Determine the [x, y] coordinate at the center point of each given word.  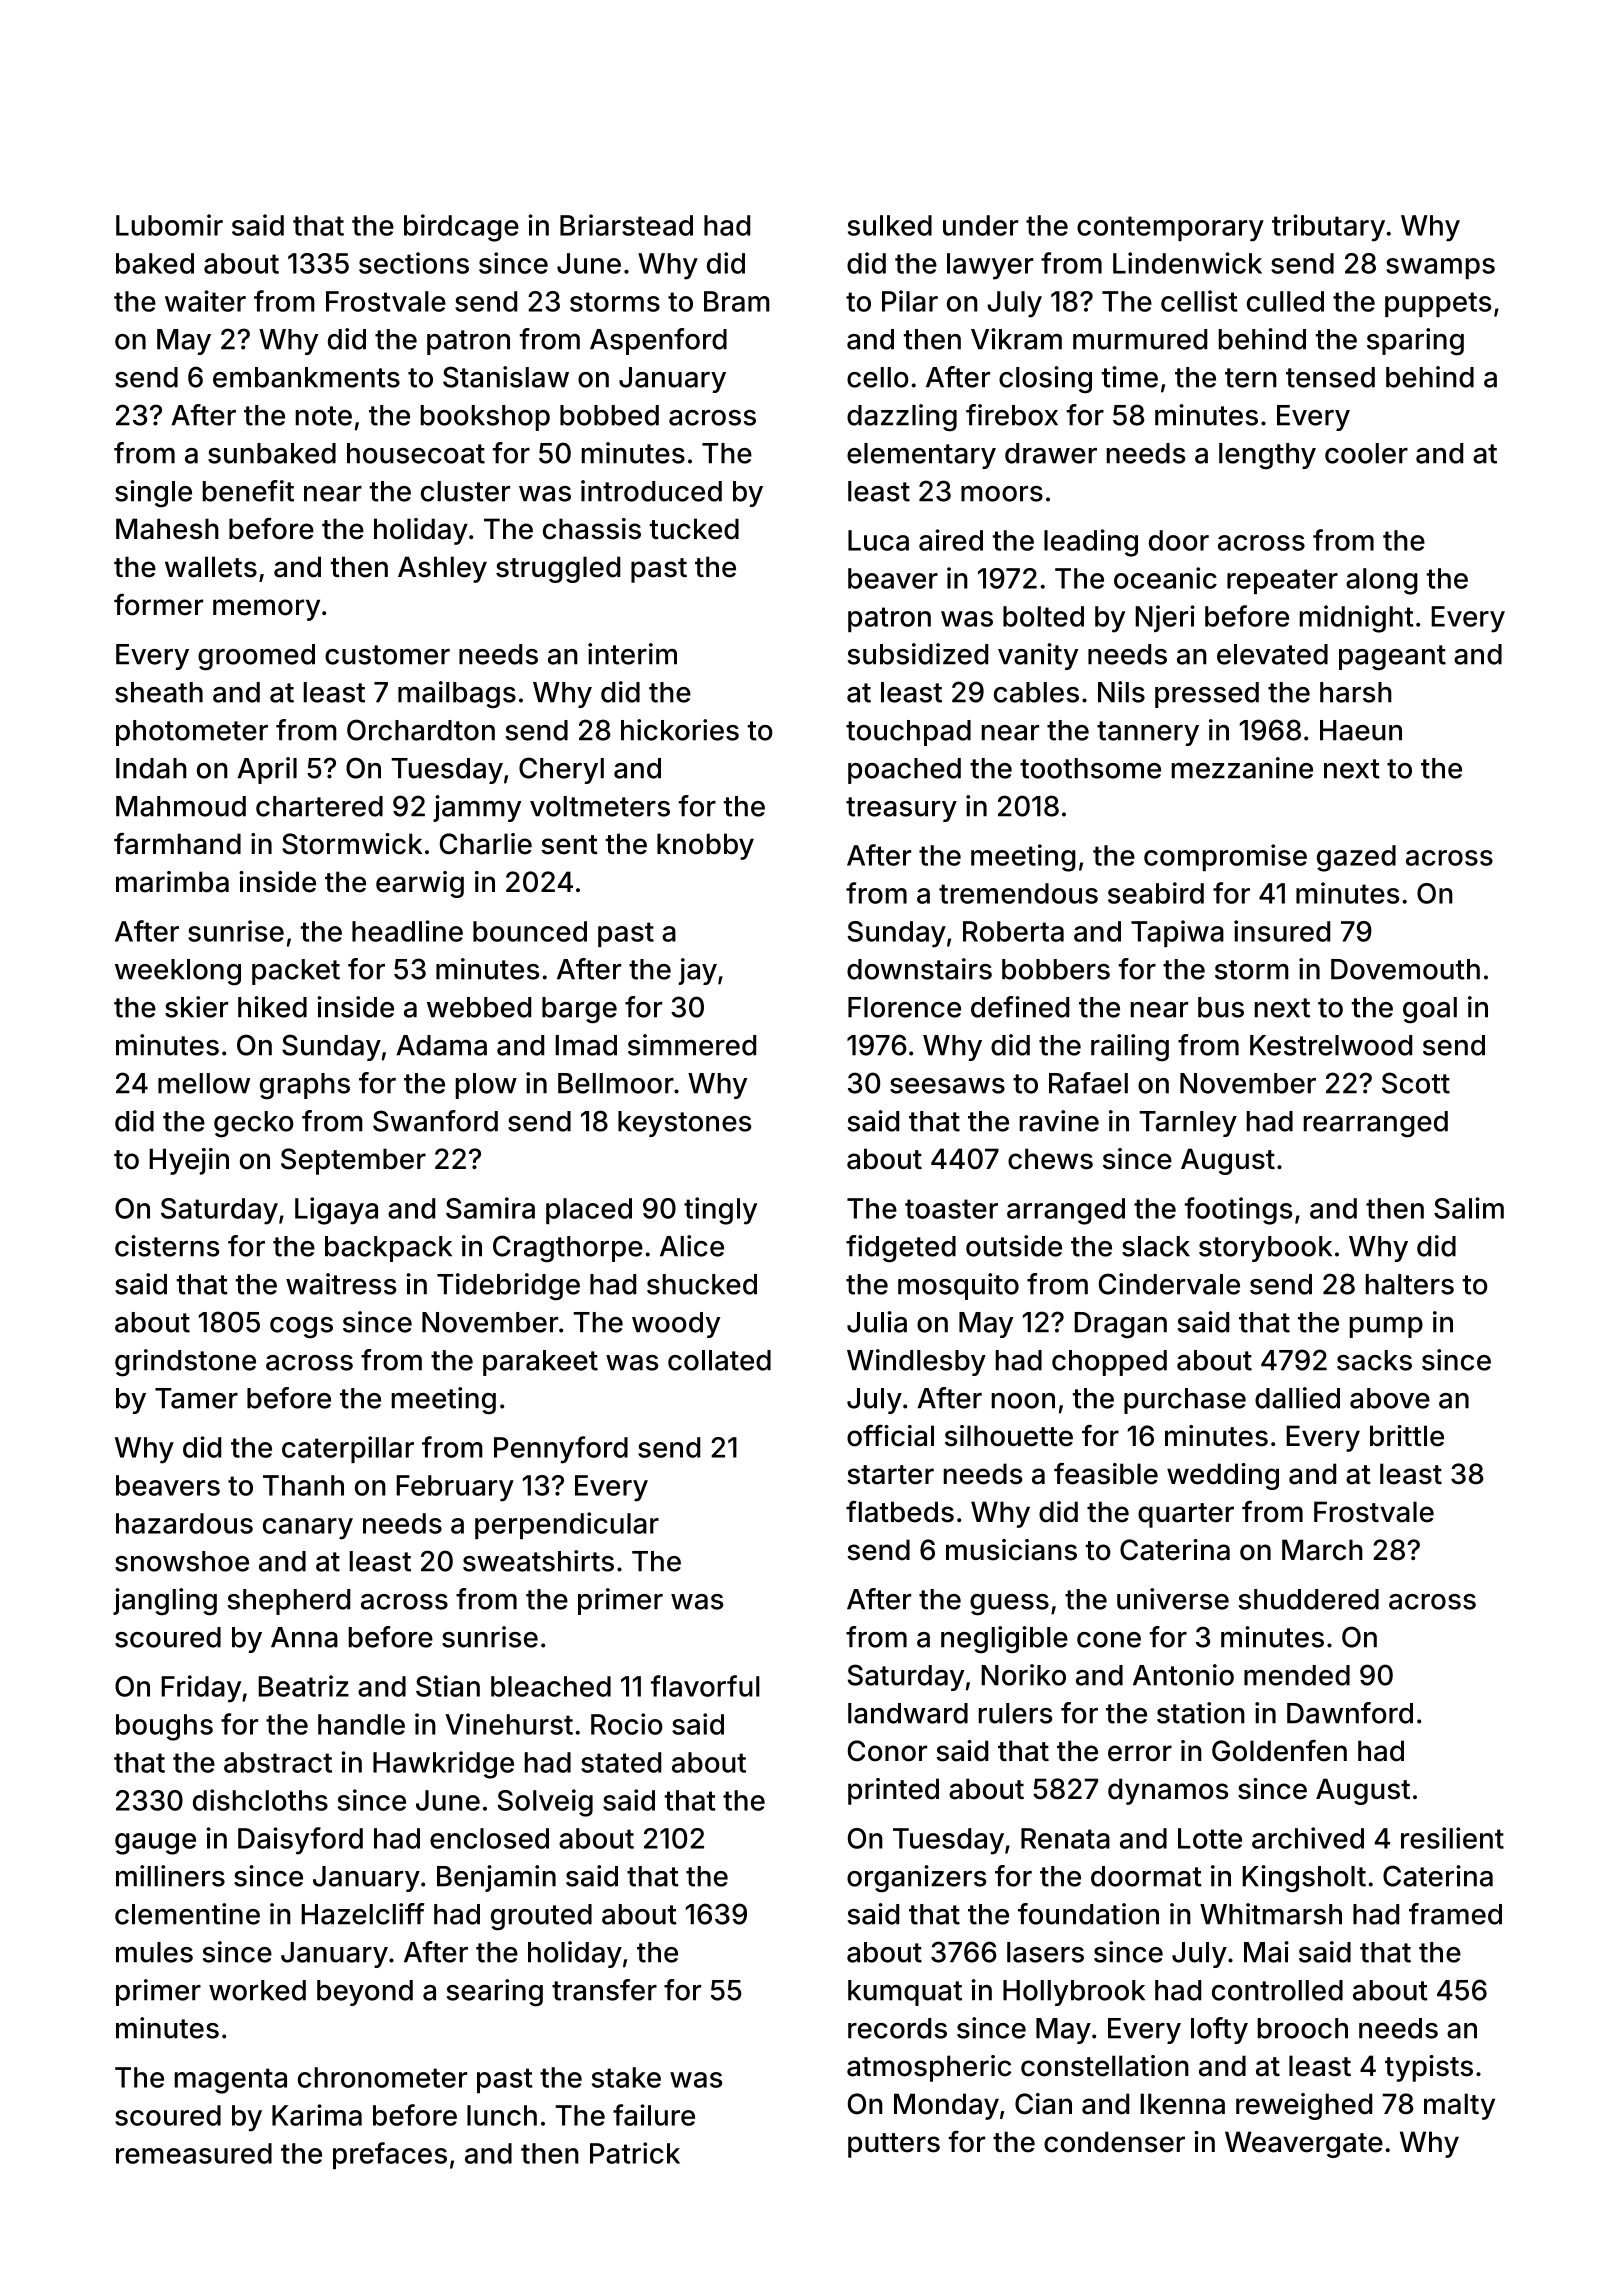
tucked [694, 529]
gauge [155, 1844]
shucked [702, 1284]
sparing [1415, 342]
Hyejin [189, 1161]
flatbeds [900, 1512]
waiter [205, 301]
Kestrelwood [1331, 1045]
